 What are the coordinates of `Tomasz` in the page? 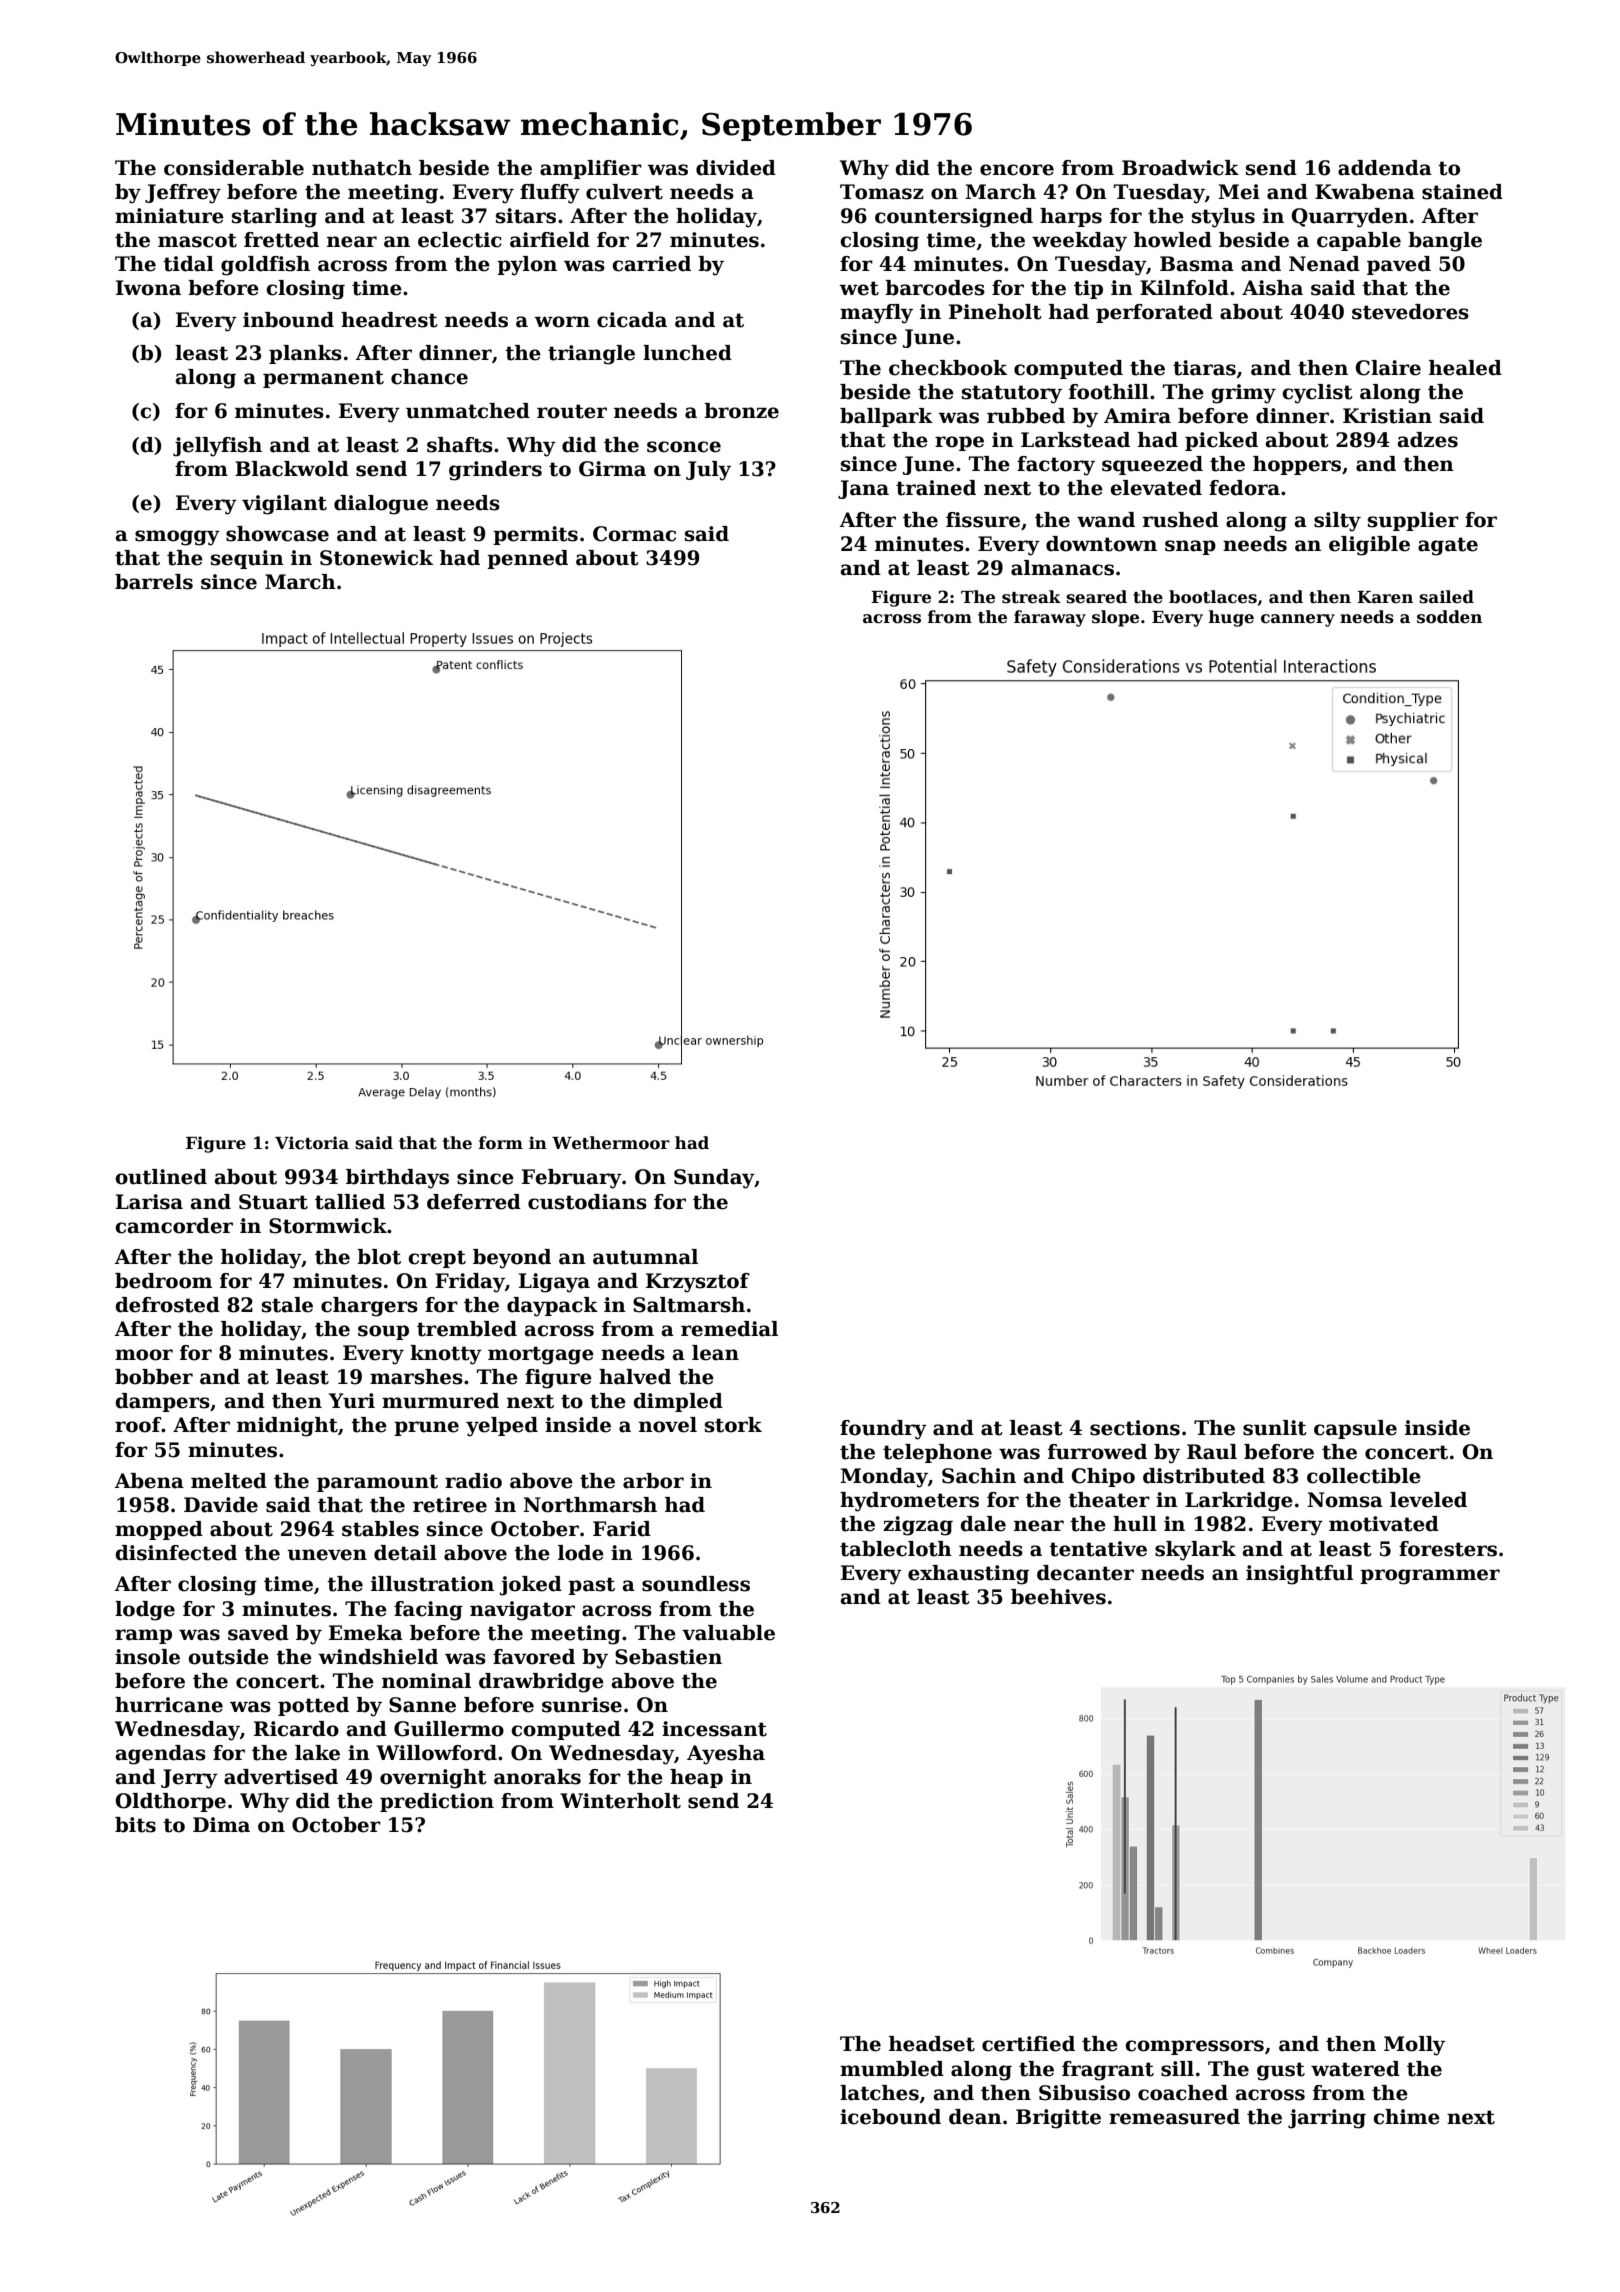 It's located at (882, 192).
